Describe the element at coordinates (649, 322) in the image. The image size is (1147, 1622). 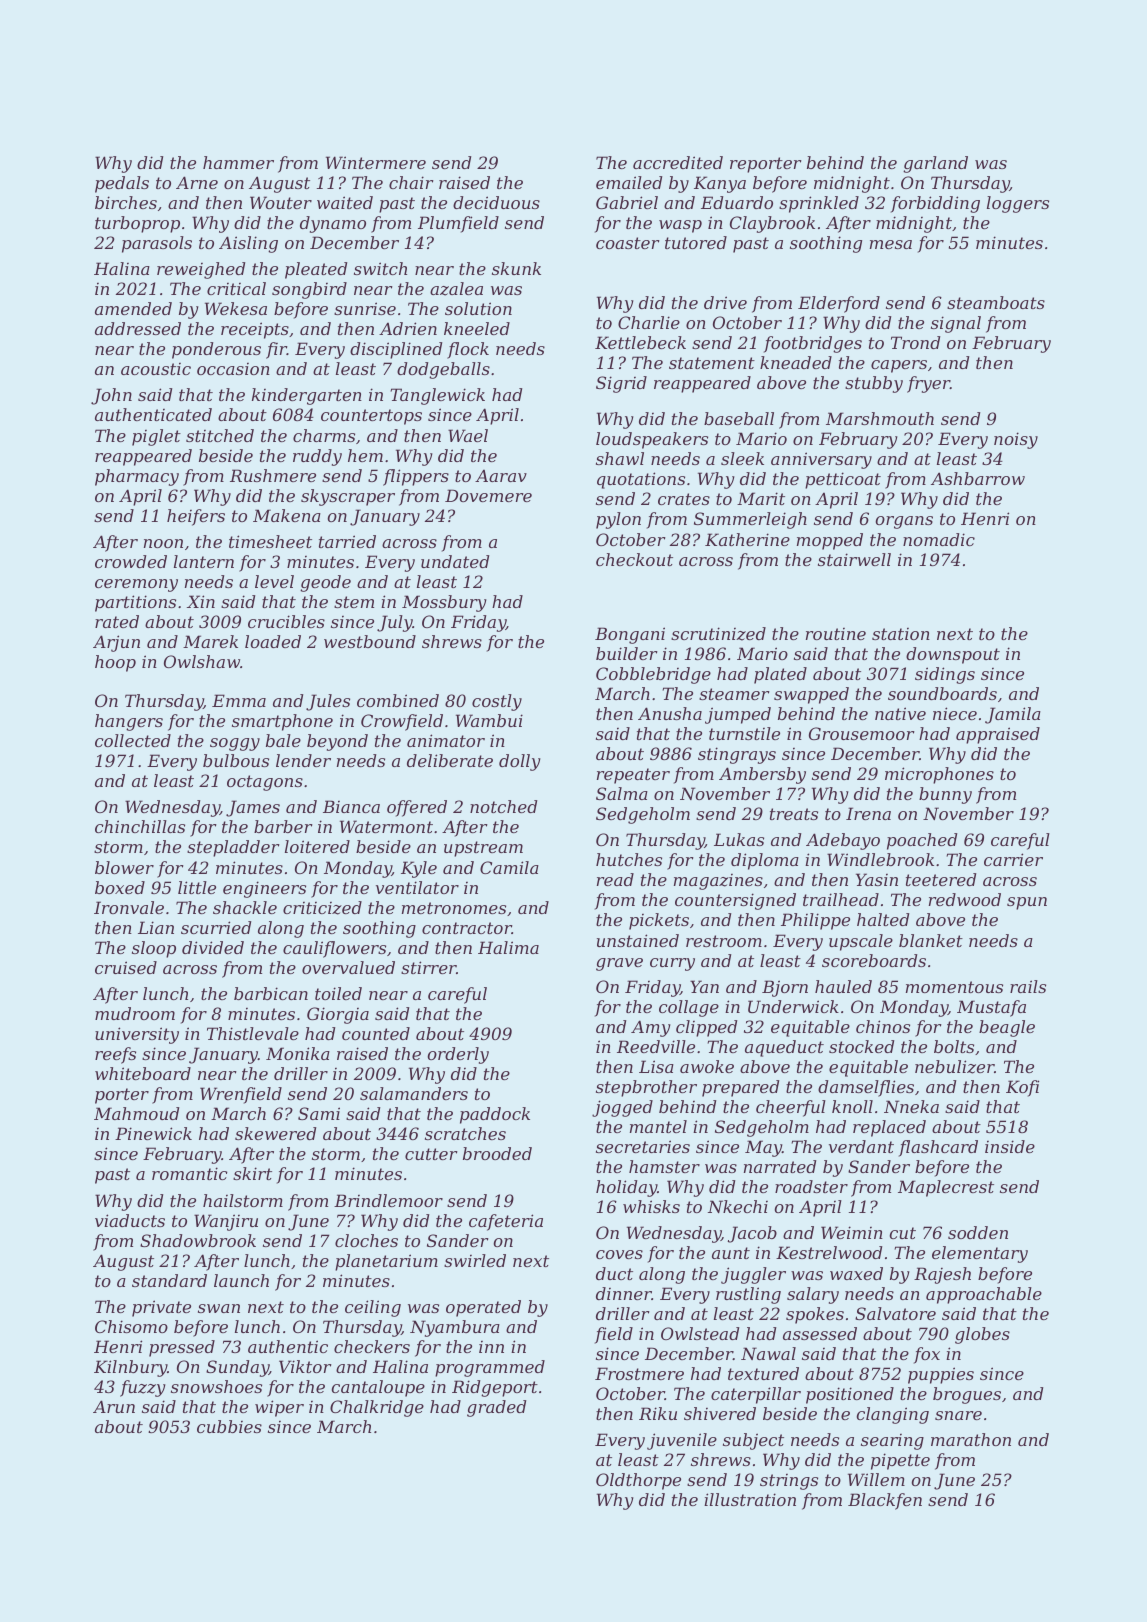
I see `Charlie` at that location.
